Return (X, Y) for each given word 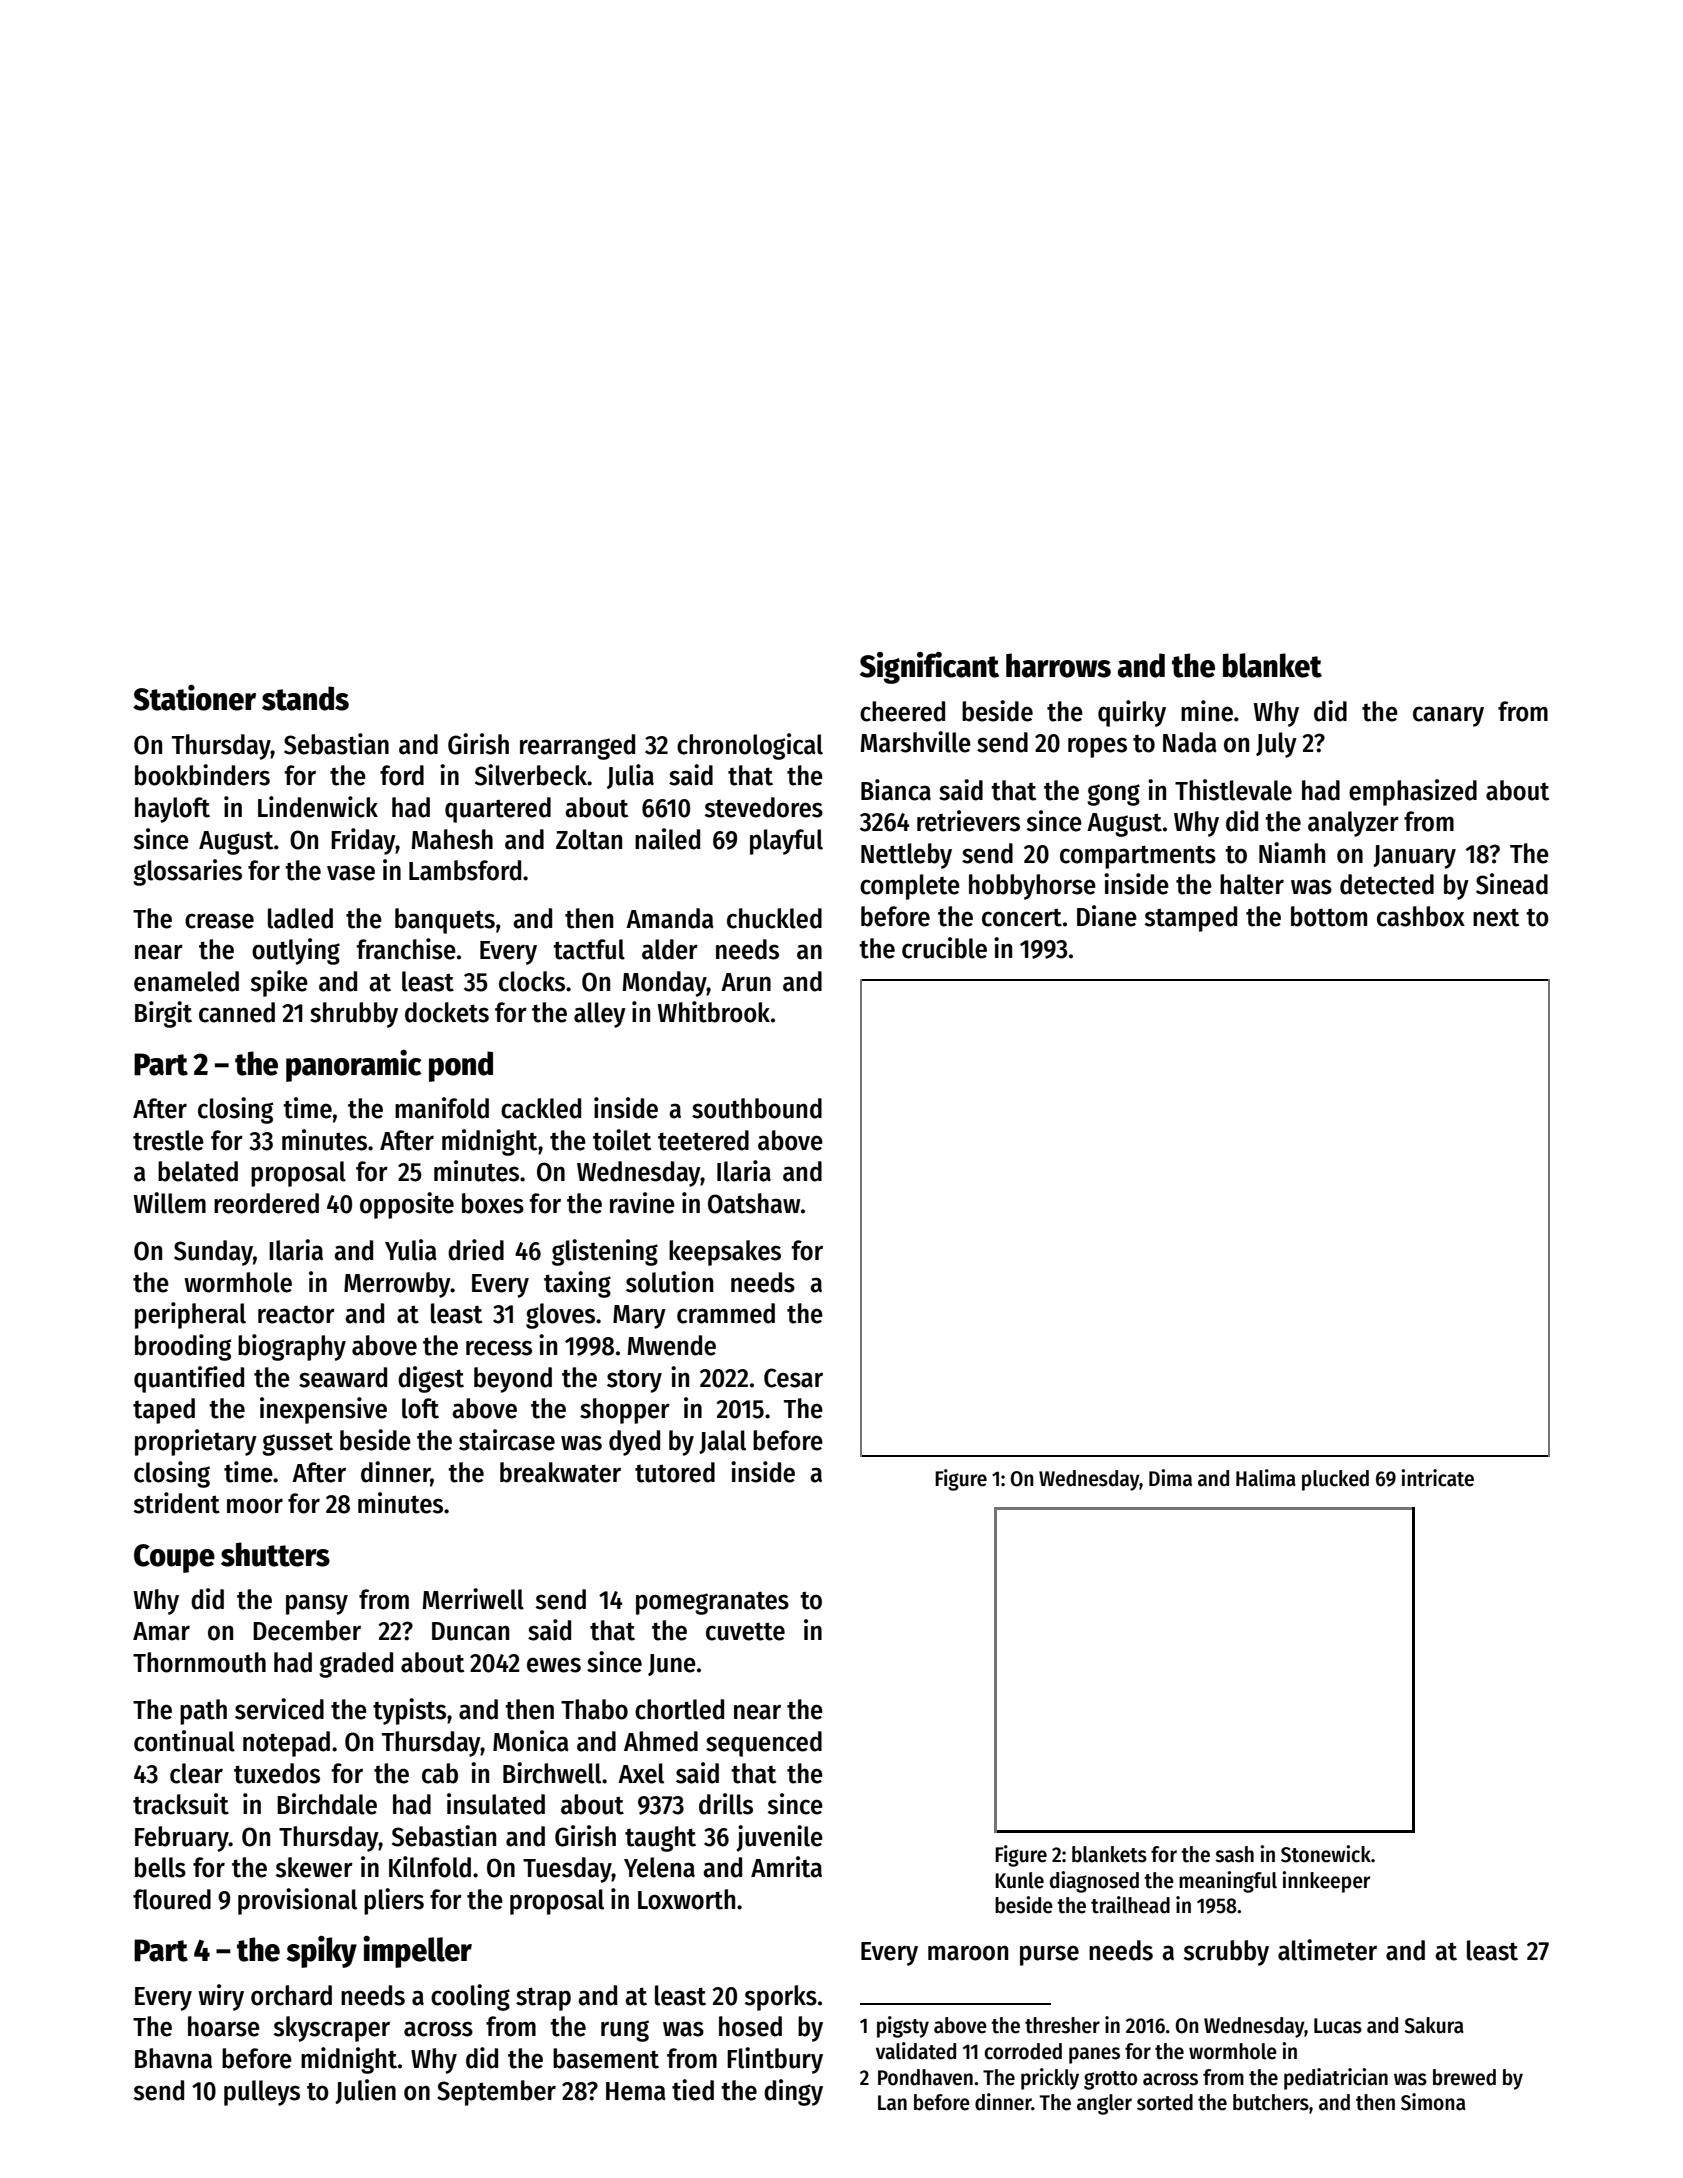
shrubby (354, 1015)
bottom (1329, 916)
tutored (675, 1472)
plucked (1335, 1480)
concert (1022, 917)
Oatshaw (754, 1203)
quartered (498, 810)
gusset (297, 1444)
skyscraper (332, 2029)
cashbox (1421, 916)
